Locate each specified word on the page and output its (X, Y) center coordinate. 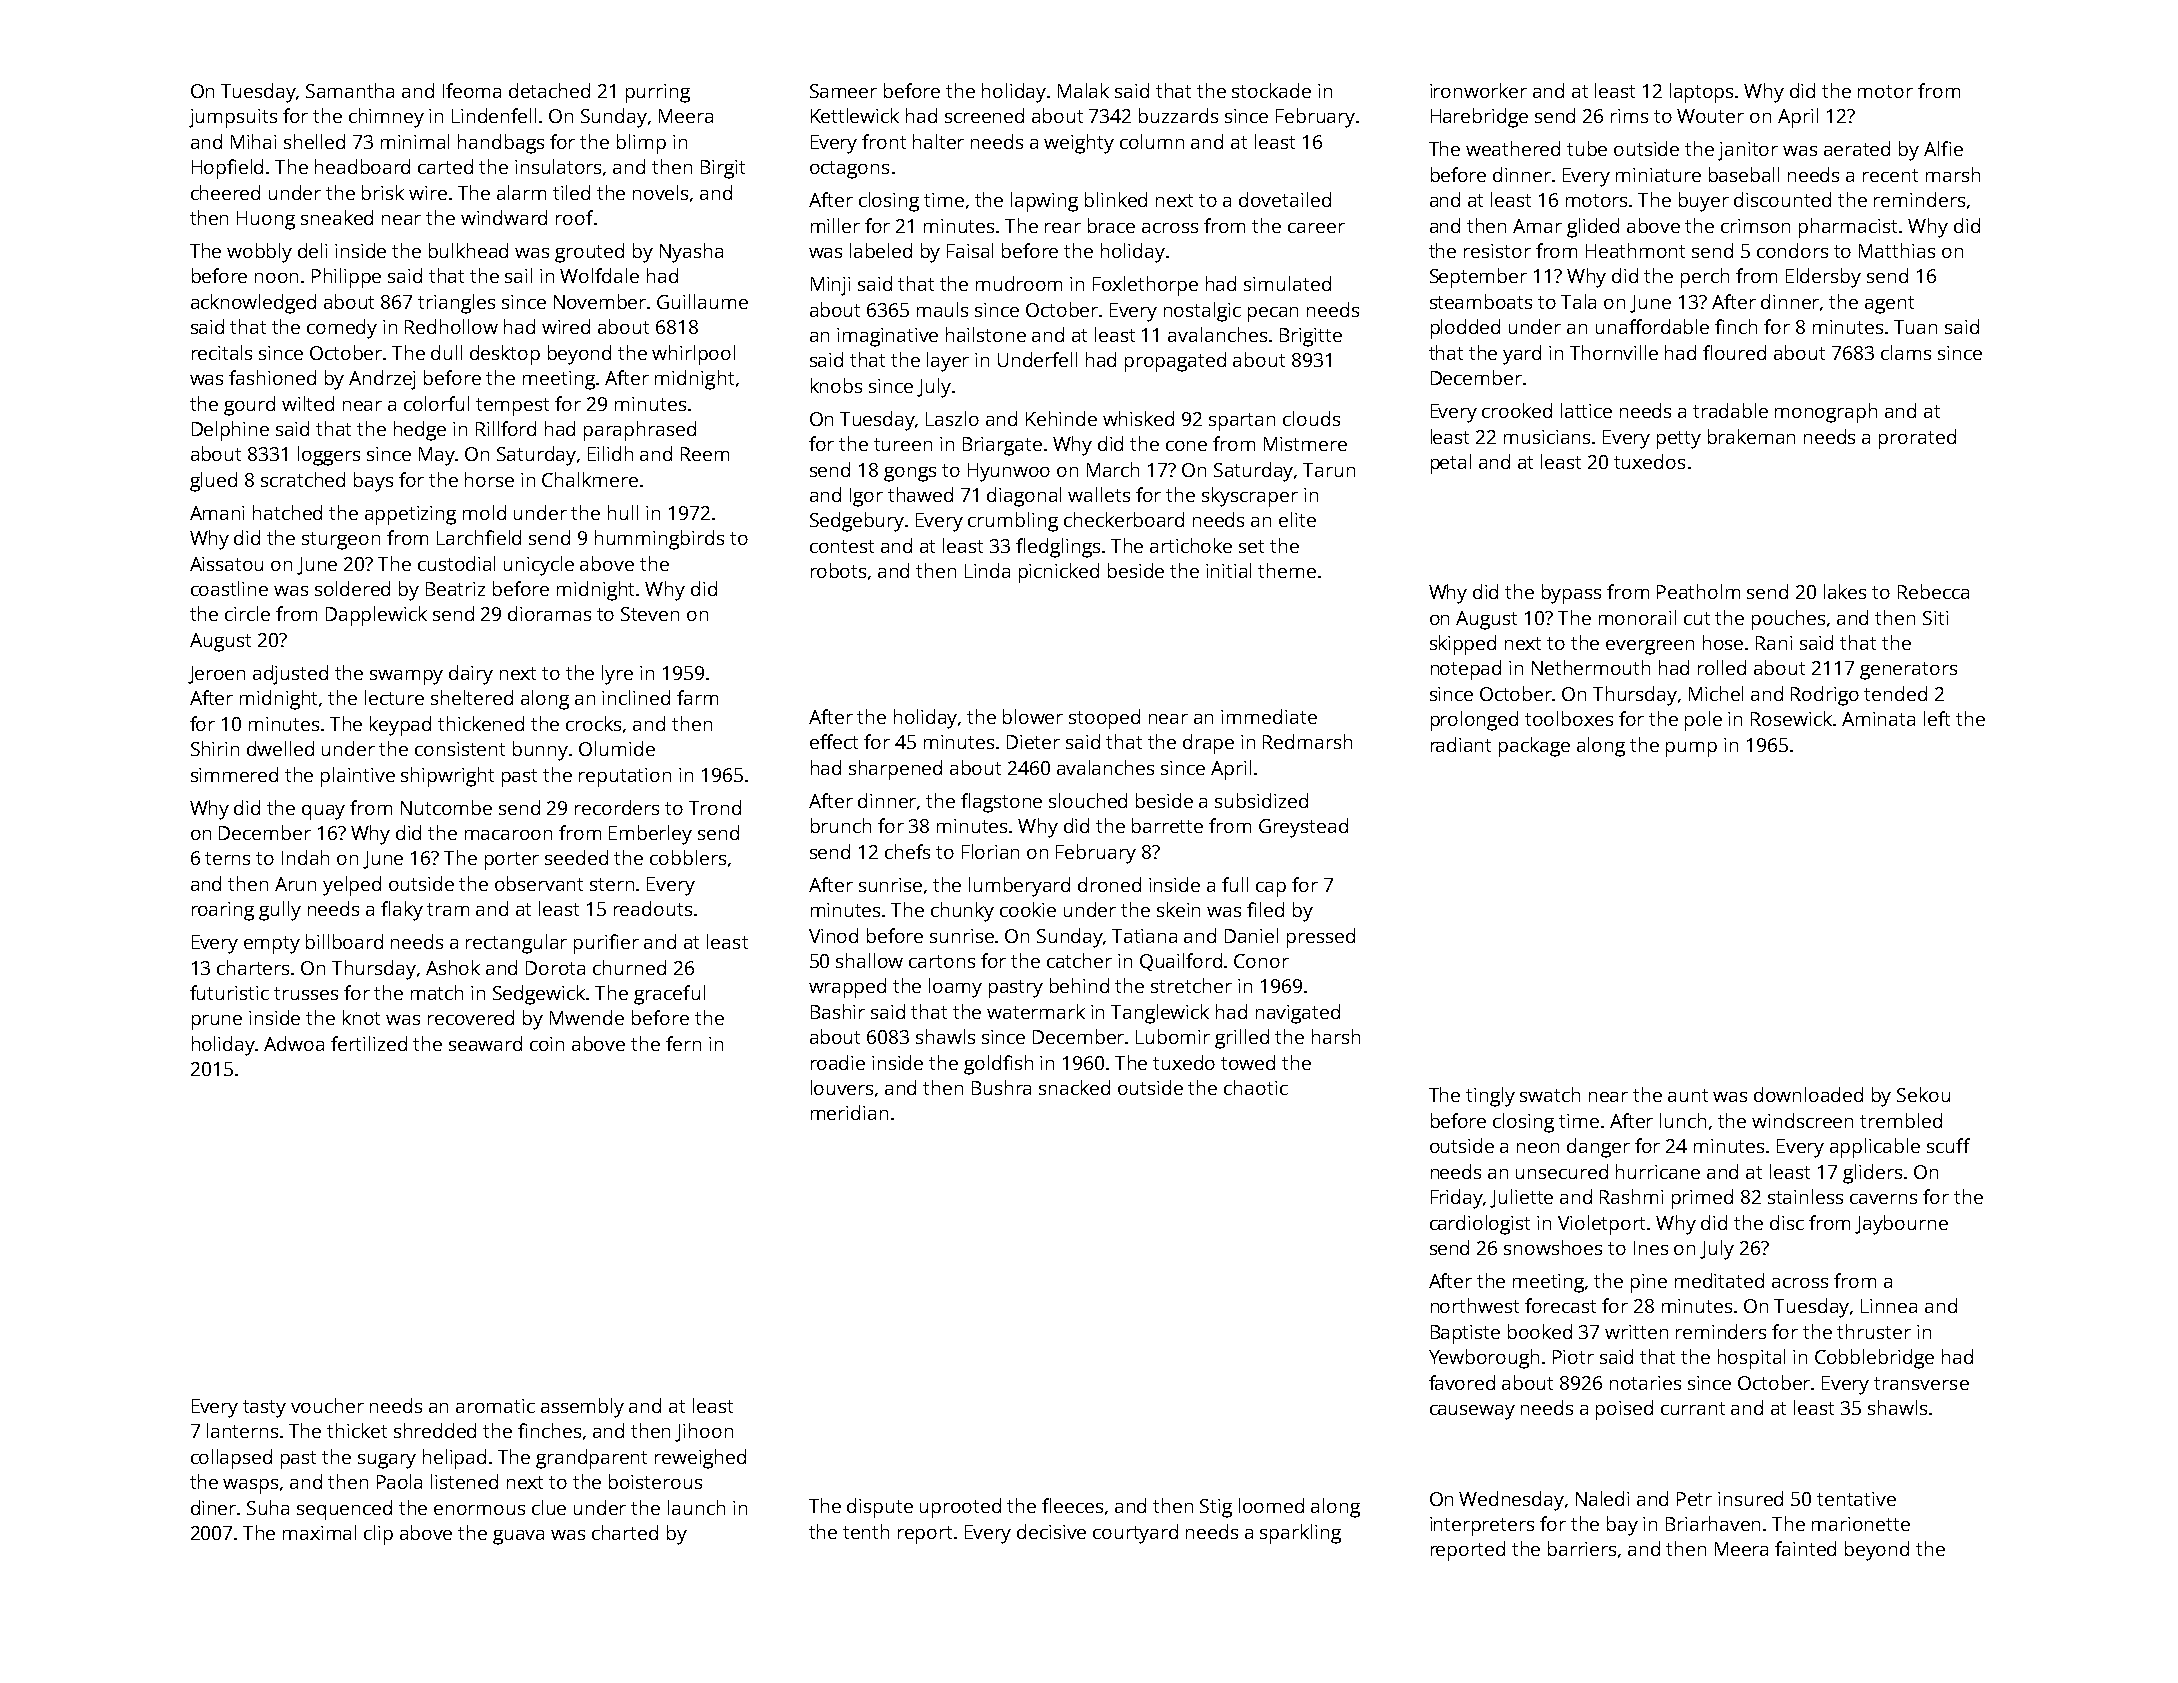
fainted (1805, 1548)
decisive (1051, 1531)
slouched (1088, 800)
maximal (319, 1532)
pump (1691, 749)
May (437, 456)
